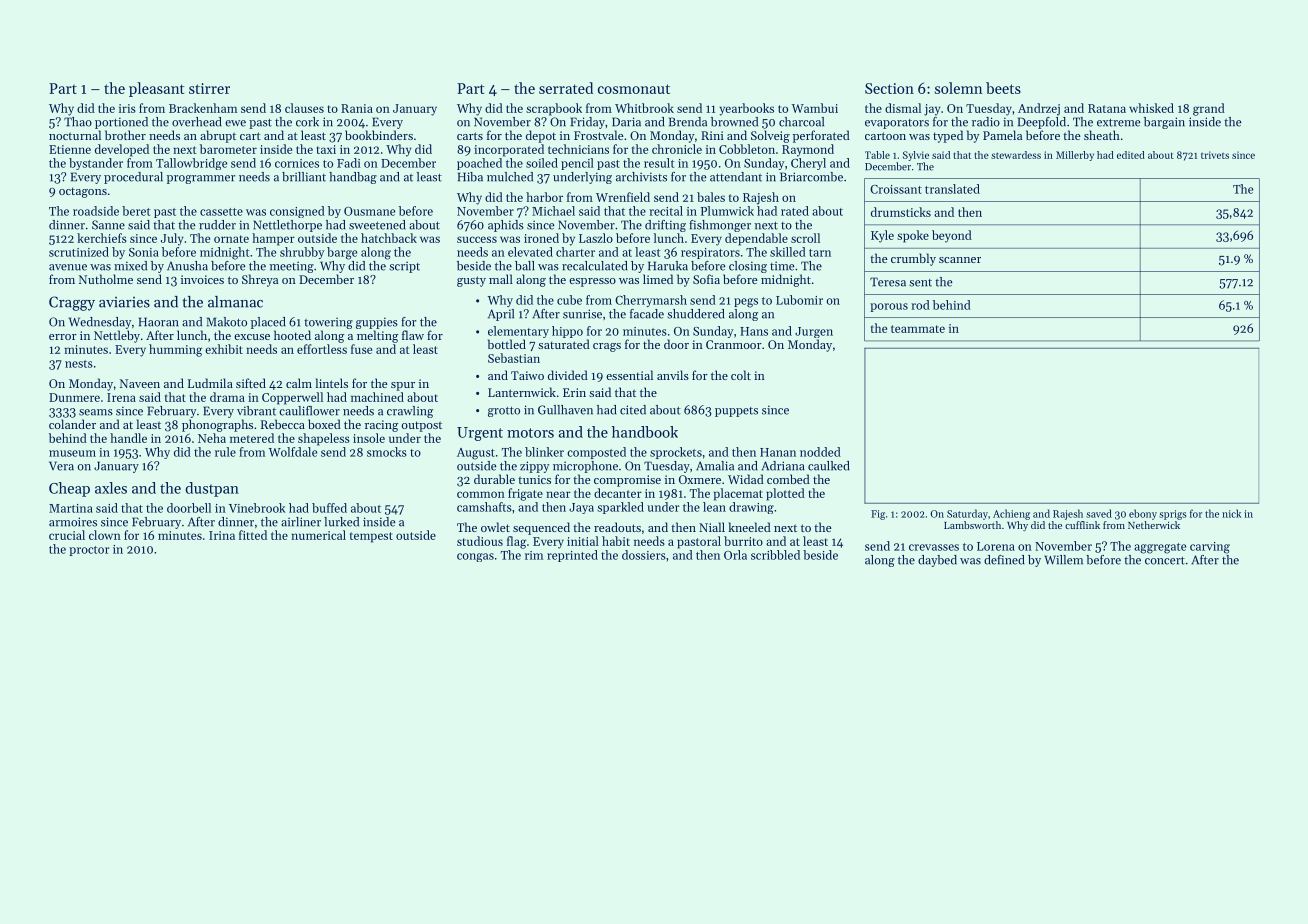  Describe the element at coordinates (666, 211) in the page. I see `recital` at that location.
